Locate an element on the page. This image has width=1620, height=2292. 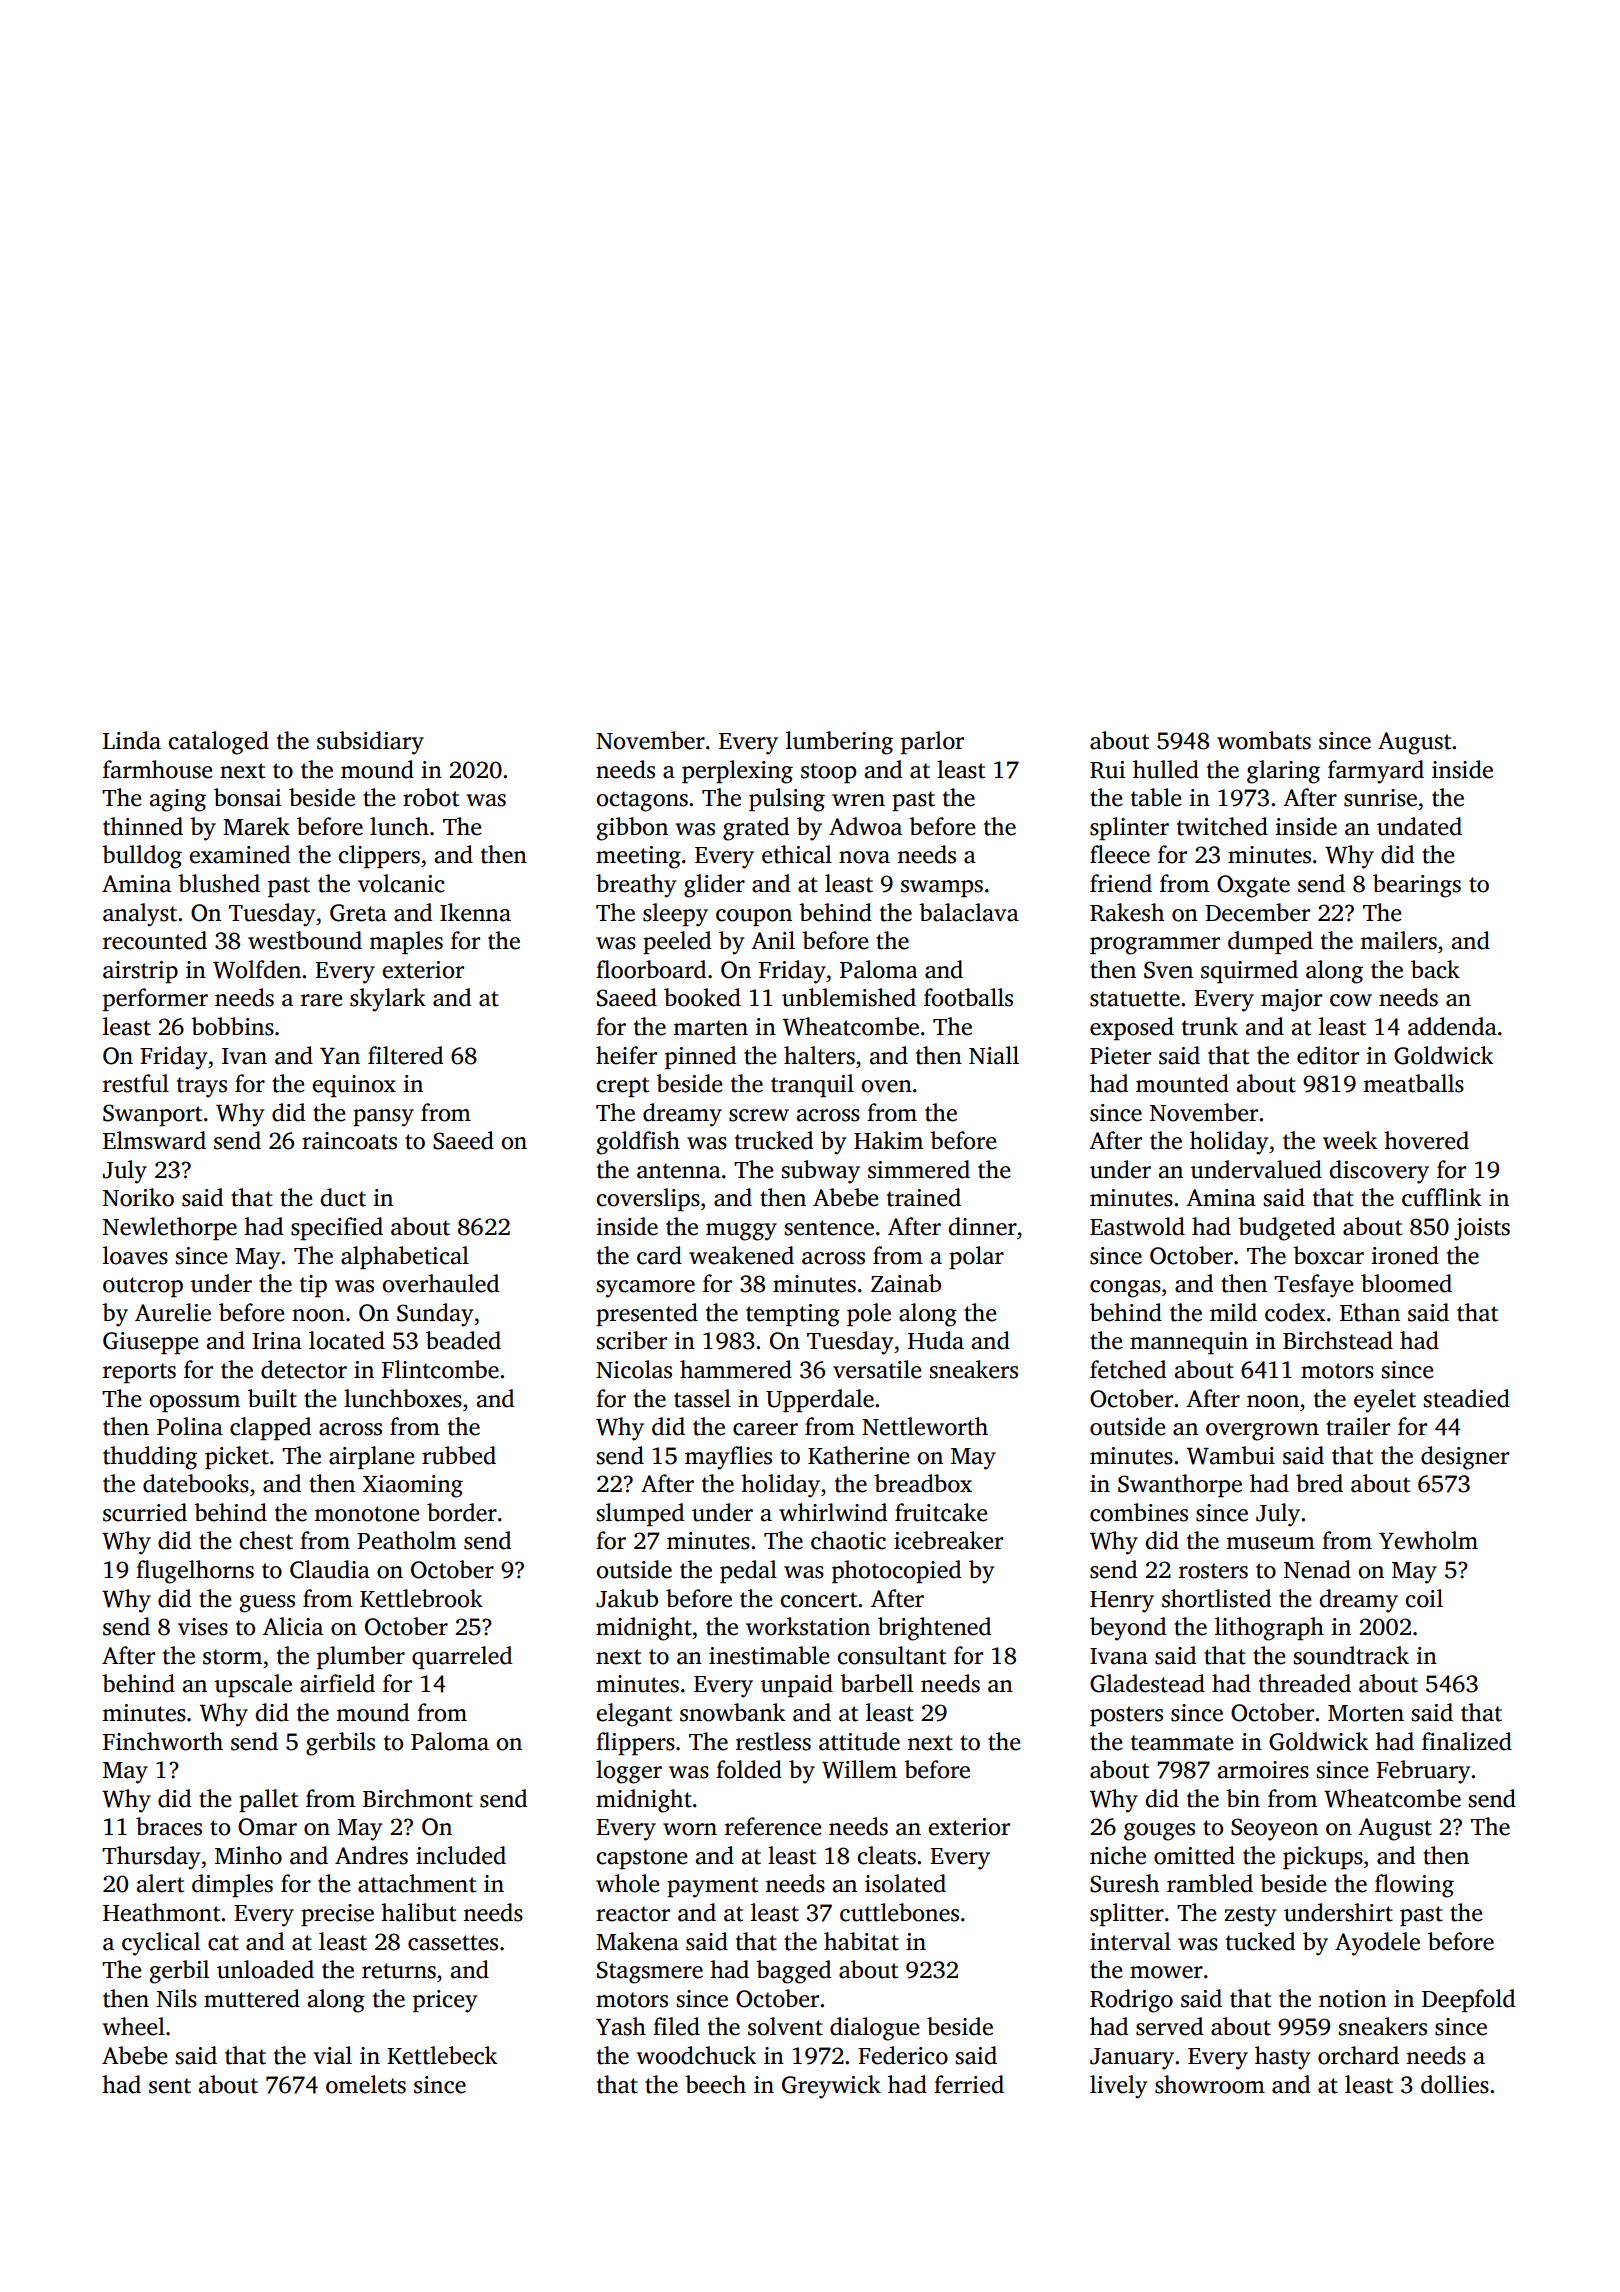
examined is located at coordinates (239, 854).
